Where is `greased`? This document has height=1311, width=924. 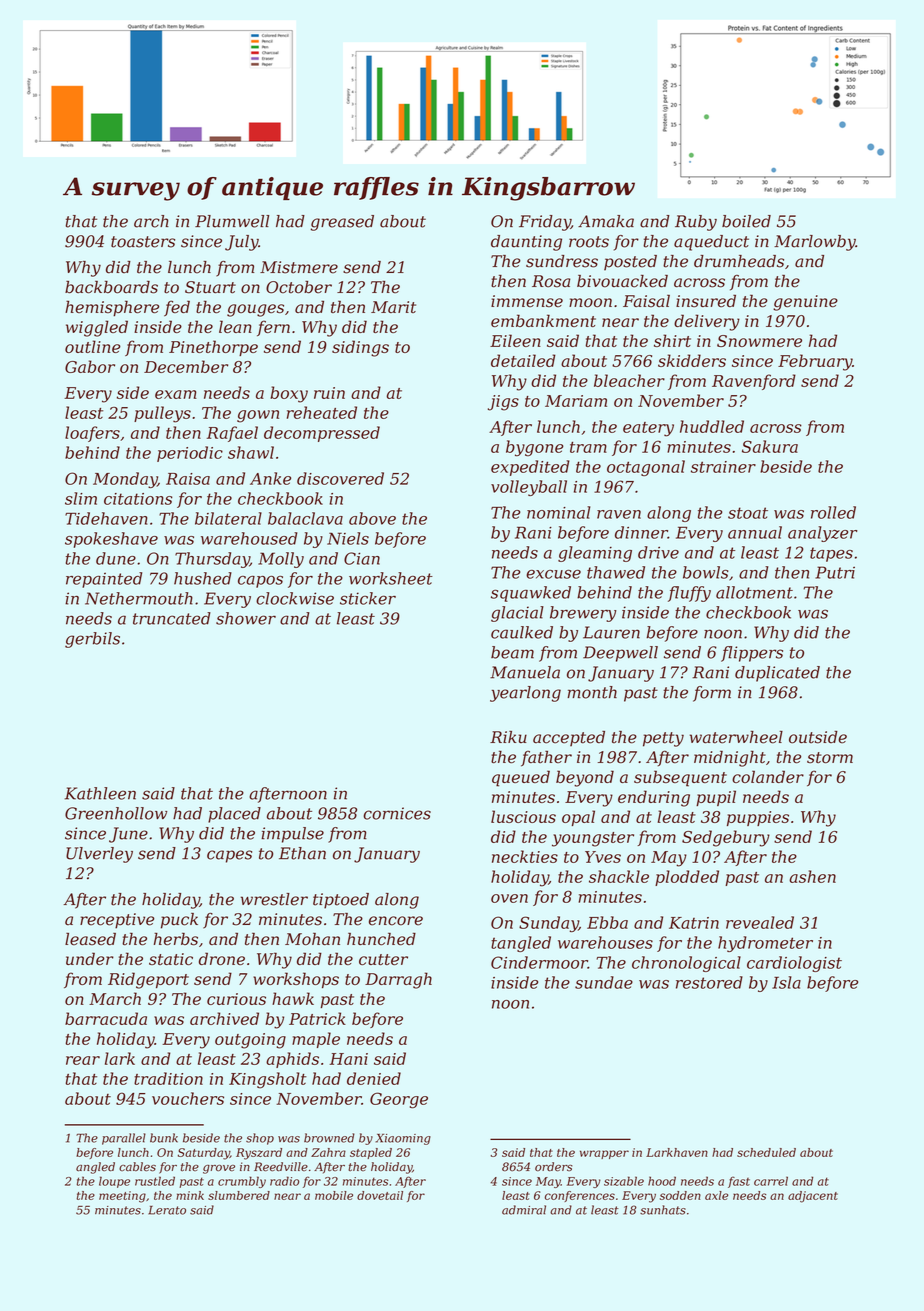
greased is located at coordinates (342, 223).
